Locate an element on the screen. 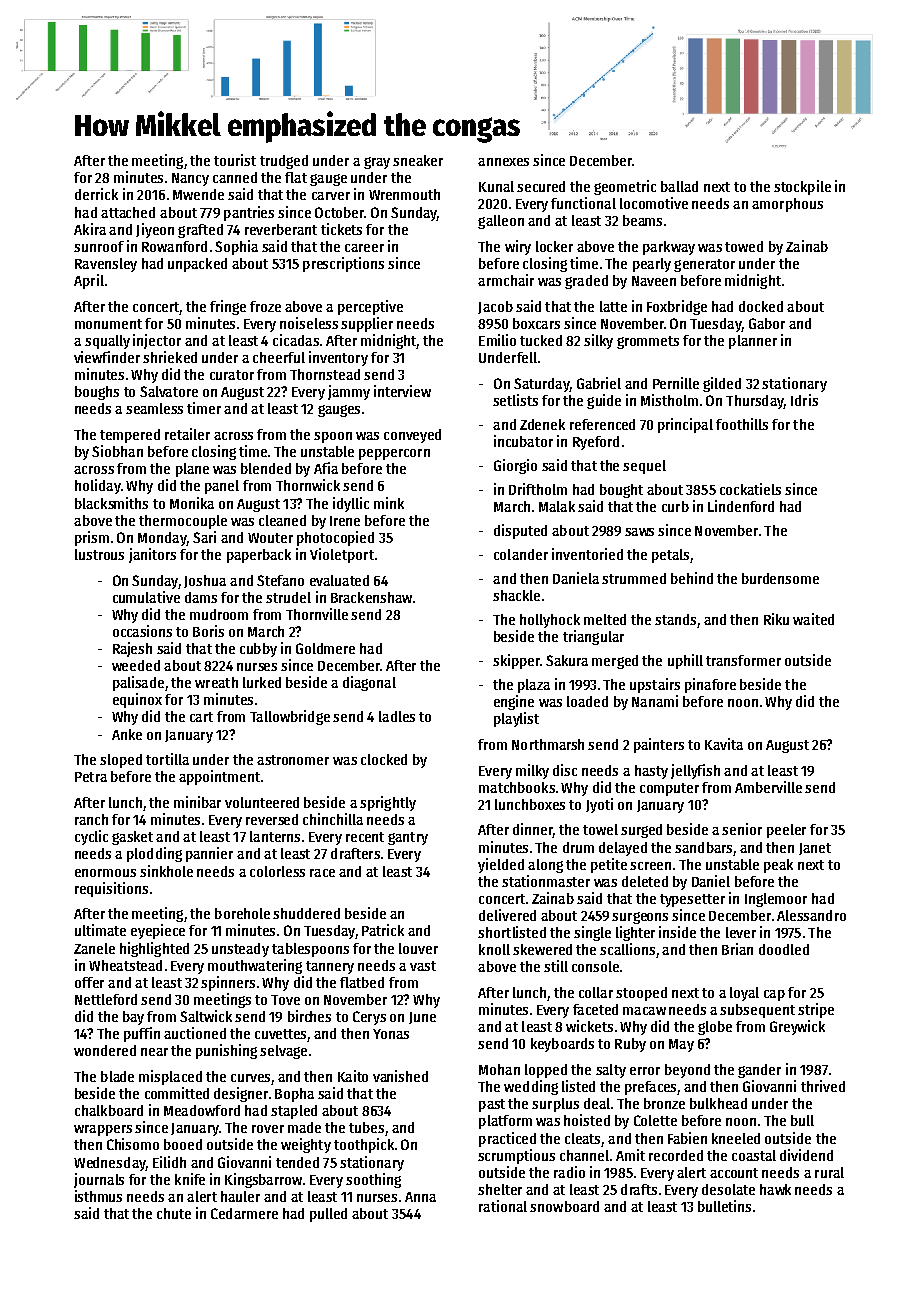 This screenshot has height=1308, width=924. Brackenshaw is located at coordinates (371, 597).
